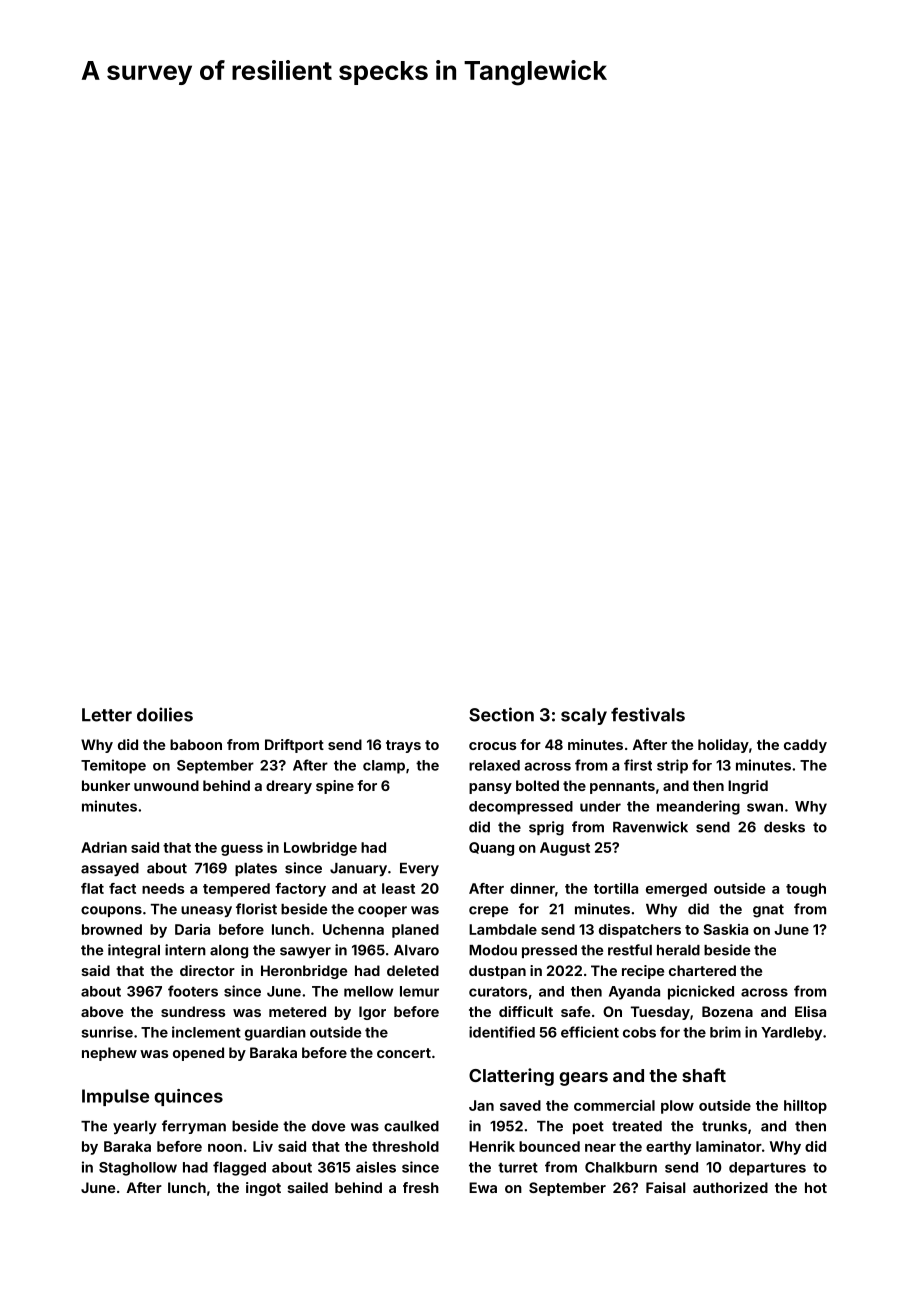 The image size is (908, 1316). I want to click on caddy, so click(805, 746).
